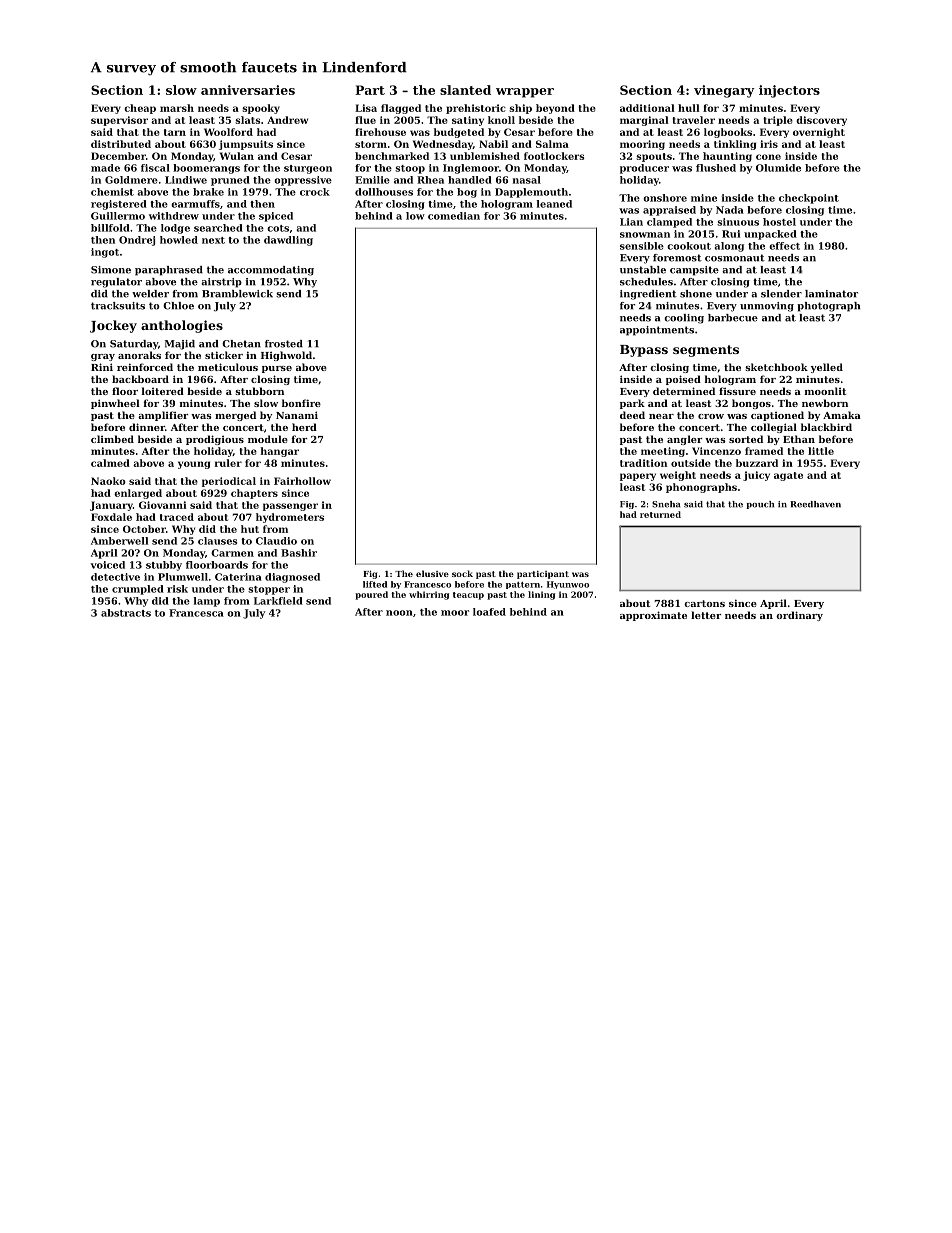 The image size is (952, 1233). What do you see at coordinates (278, 601) in the screenshot?
I see `Larkfield` at bounding box center [278, 601].
